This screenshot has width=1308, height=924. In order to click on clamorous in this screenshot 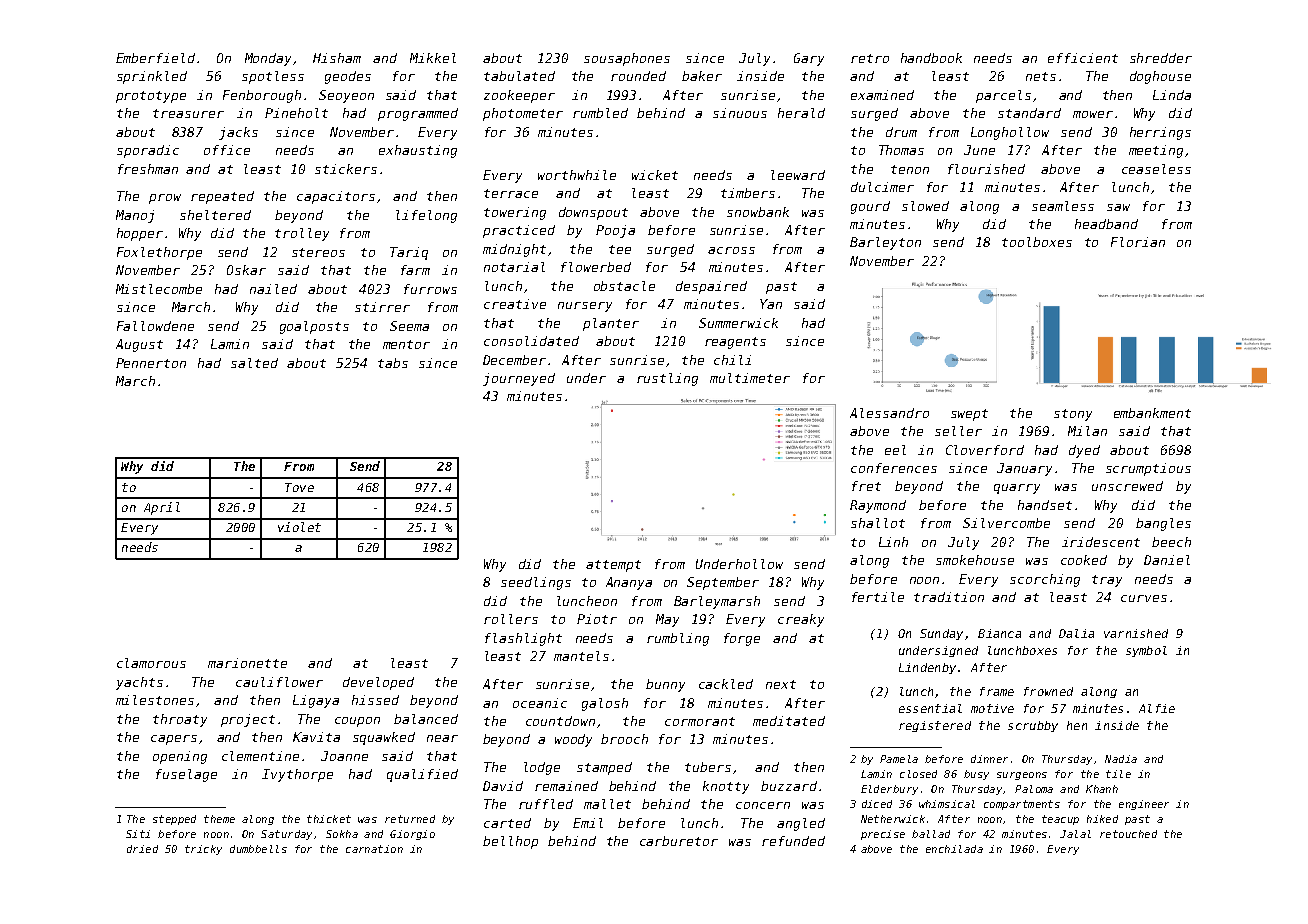, I will do `click(151, 663)`.
